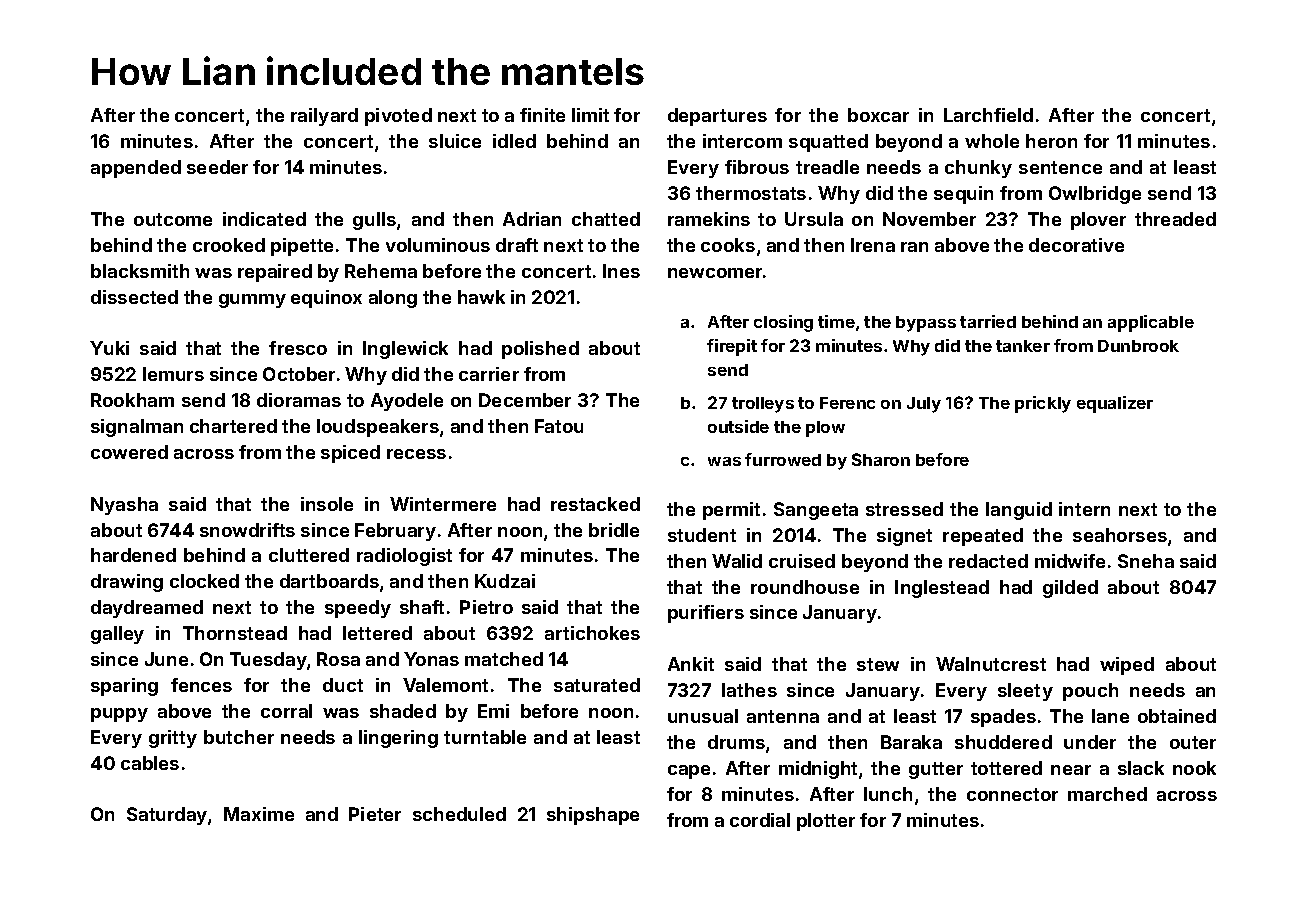 The height and width of the screenshot is (924, 1308). What do you see at coordinates (247, 530) in the screenshot?
I see `snowdrifts` at bounding box center [247, 530].
